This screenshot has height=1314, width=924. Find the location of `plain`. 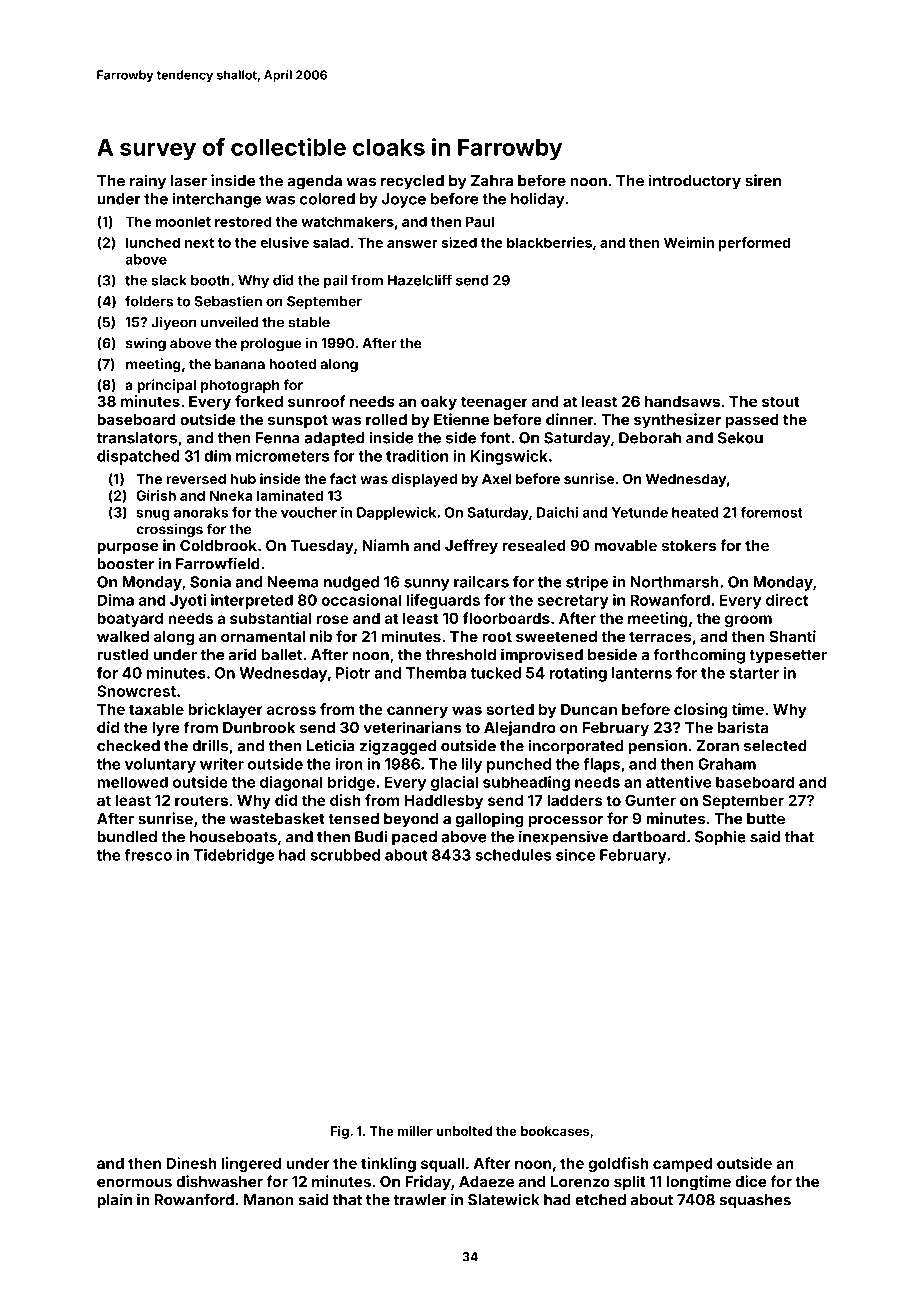

plain is located at coordinates (114, 1201).
